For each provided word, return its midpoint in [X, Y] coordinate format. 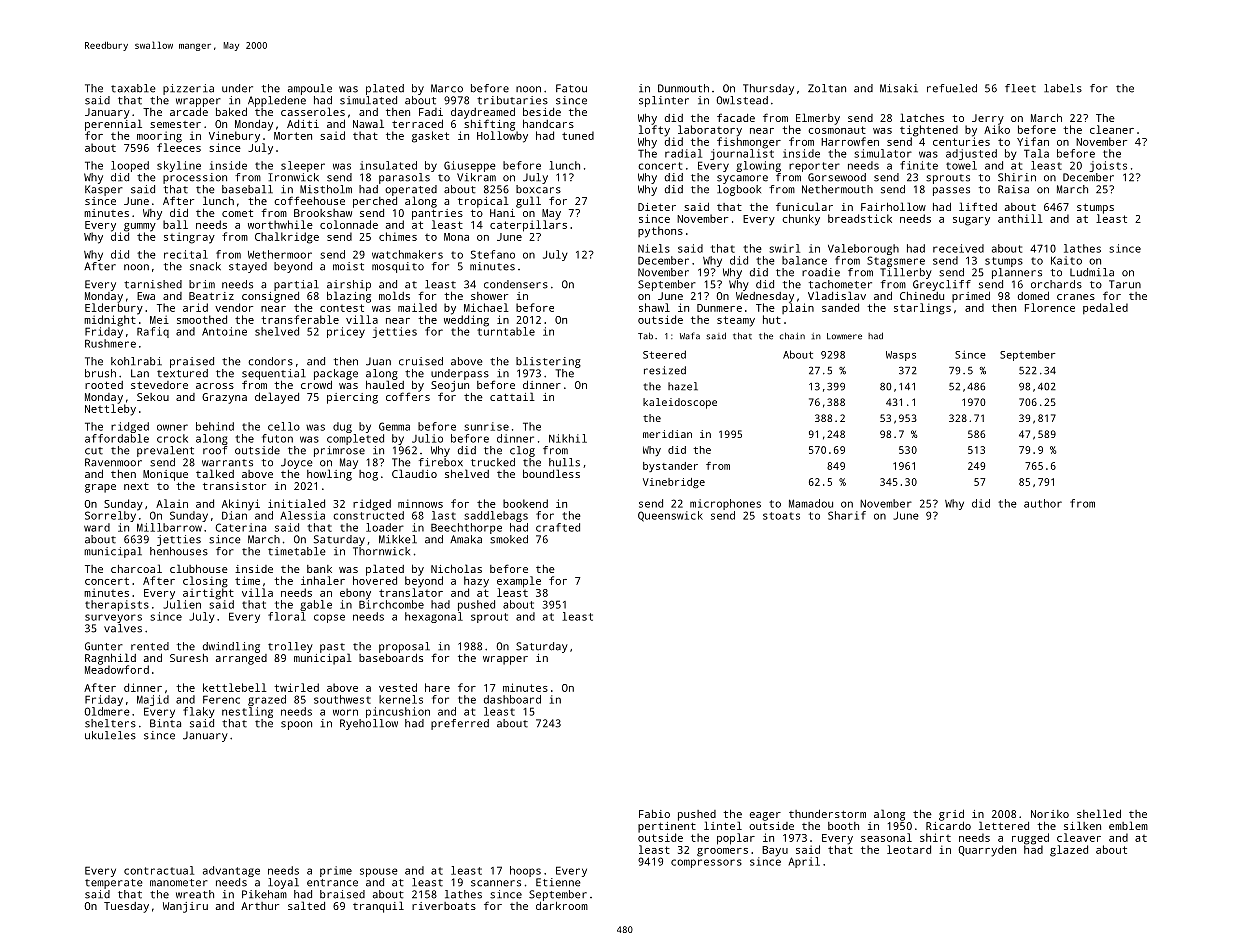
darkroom [562, 905]
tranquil [378, 907]
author [1043, 503]
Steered [664, 354]
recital [186, 254]
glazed [1069, 851]
